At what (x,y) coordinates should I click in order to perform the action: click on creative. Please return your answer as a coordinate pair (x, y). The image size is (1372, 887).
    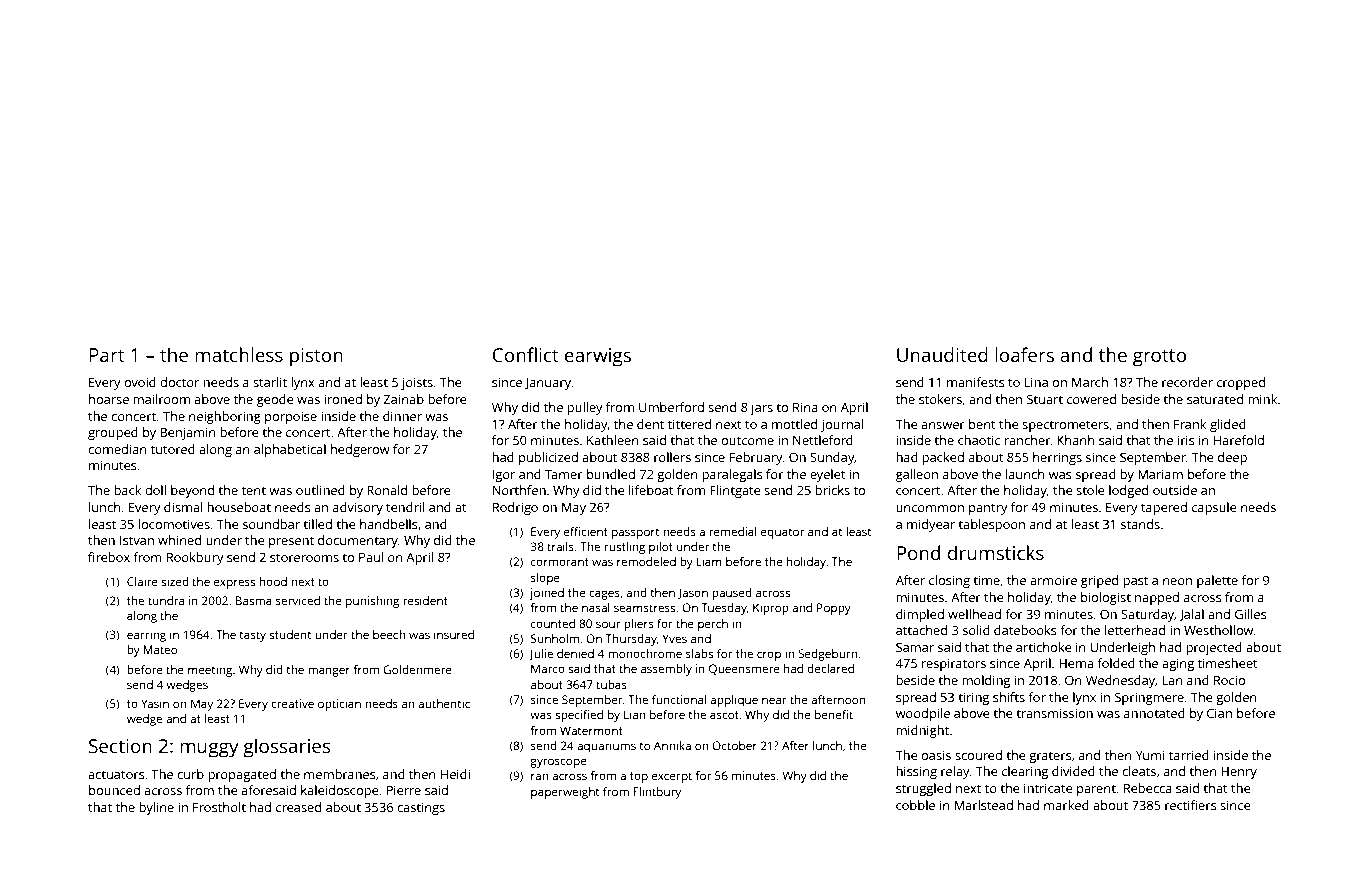
    Looking at the image, I should click on (292, 703).
